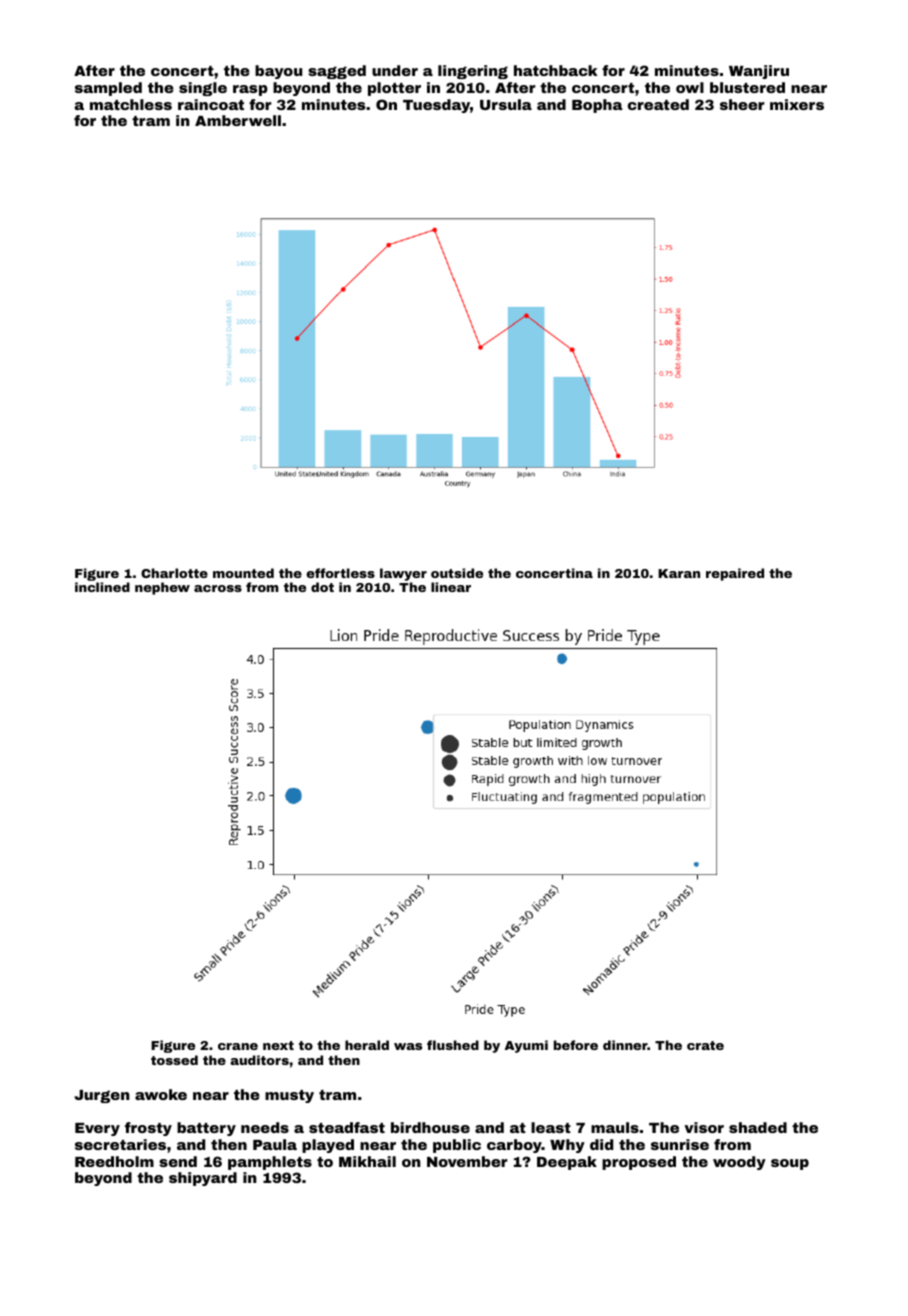 The width and height of the screenshot is (908, 1316). I want to click on shaded, so click(758, 1127).
